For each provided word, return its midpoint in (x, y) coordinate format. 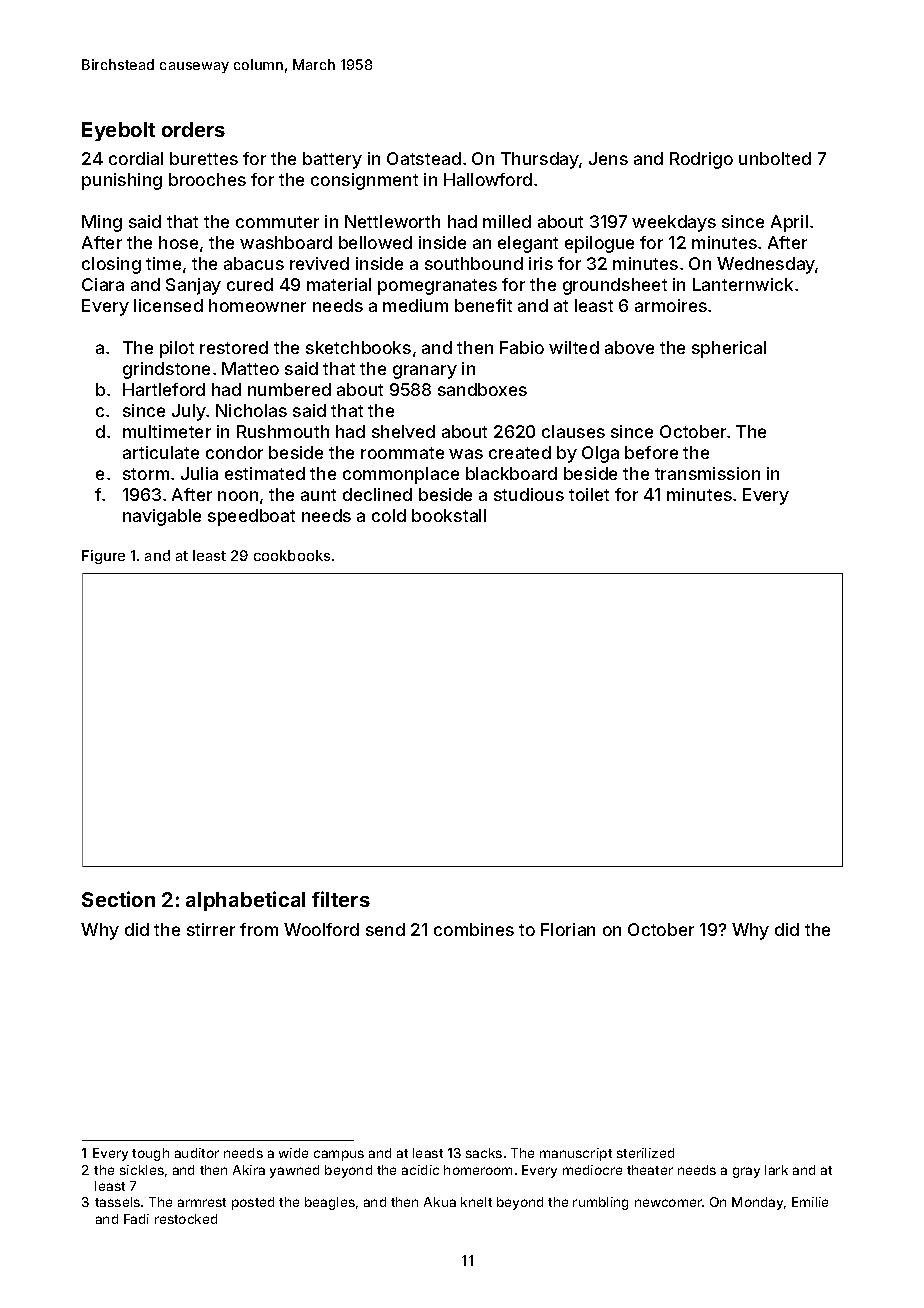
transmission (707, 473)
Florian (568, 929)
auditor (197, 1153)
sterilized (645, 1153)
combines (474, 929)
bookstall (449, 515)
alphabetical (245, 901)
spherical (729, 349)
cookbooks (292, 555)
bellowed (375, 242)
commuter (277, 222)
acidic (420, 1170)
